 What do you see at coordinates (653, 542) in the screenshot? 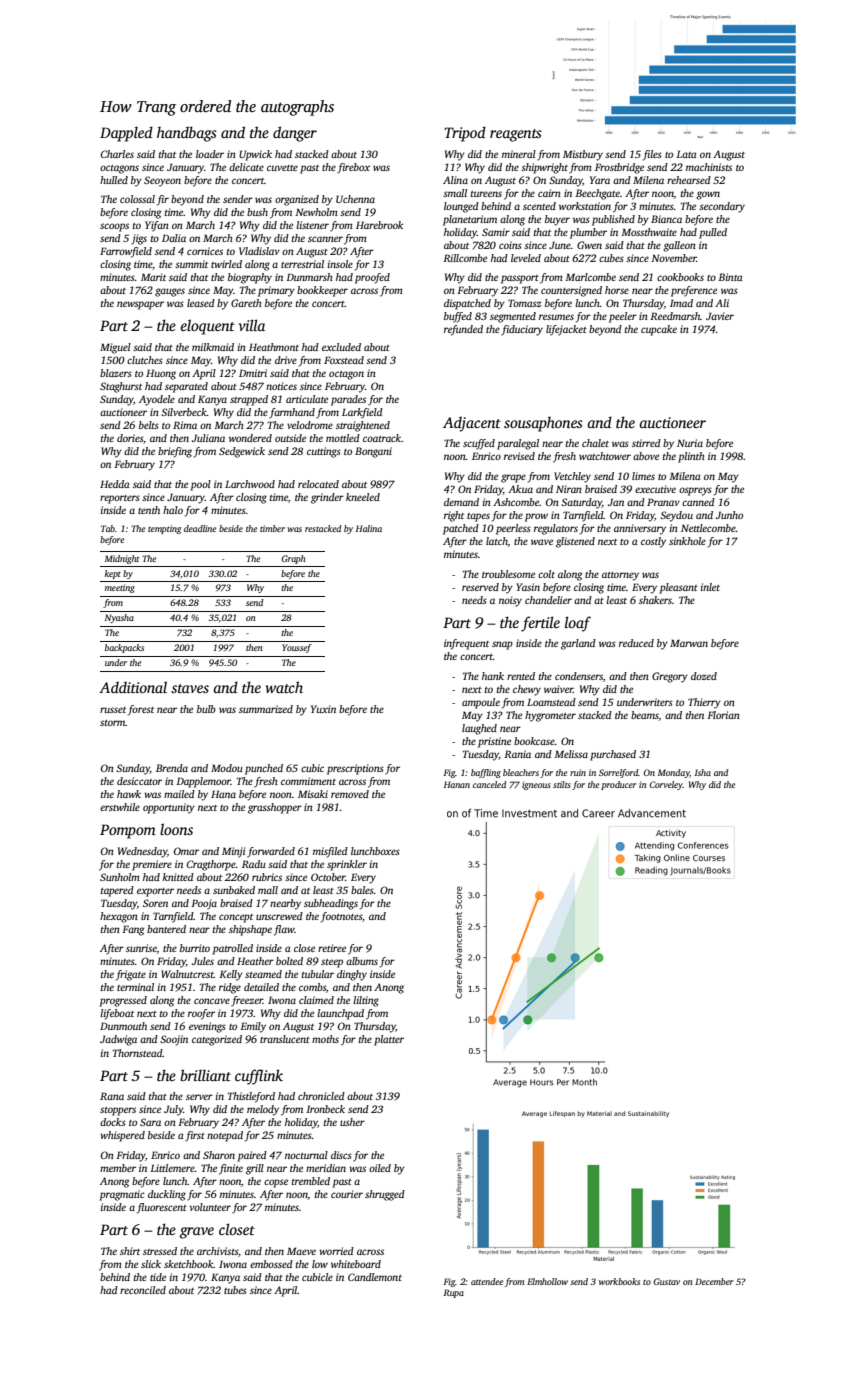
I see `costly` at bounding box center [653, 542].
